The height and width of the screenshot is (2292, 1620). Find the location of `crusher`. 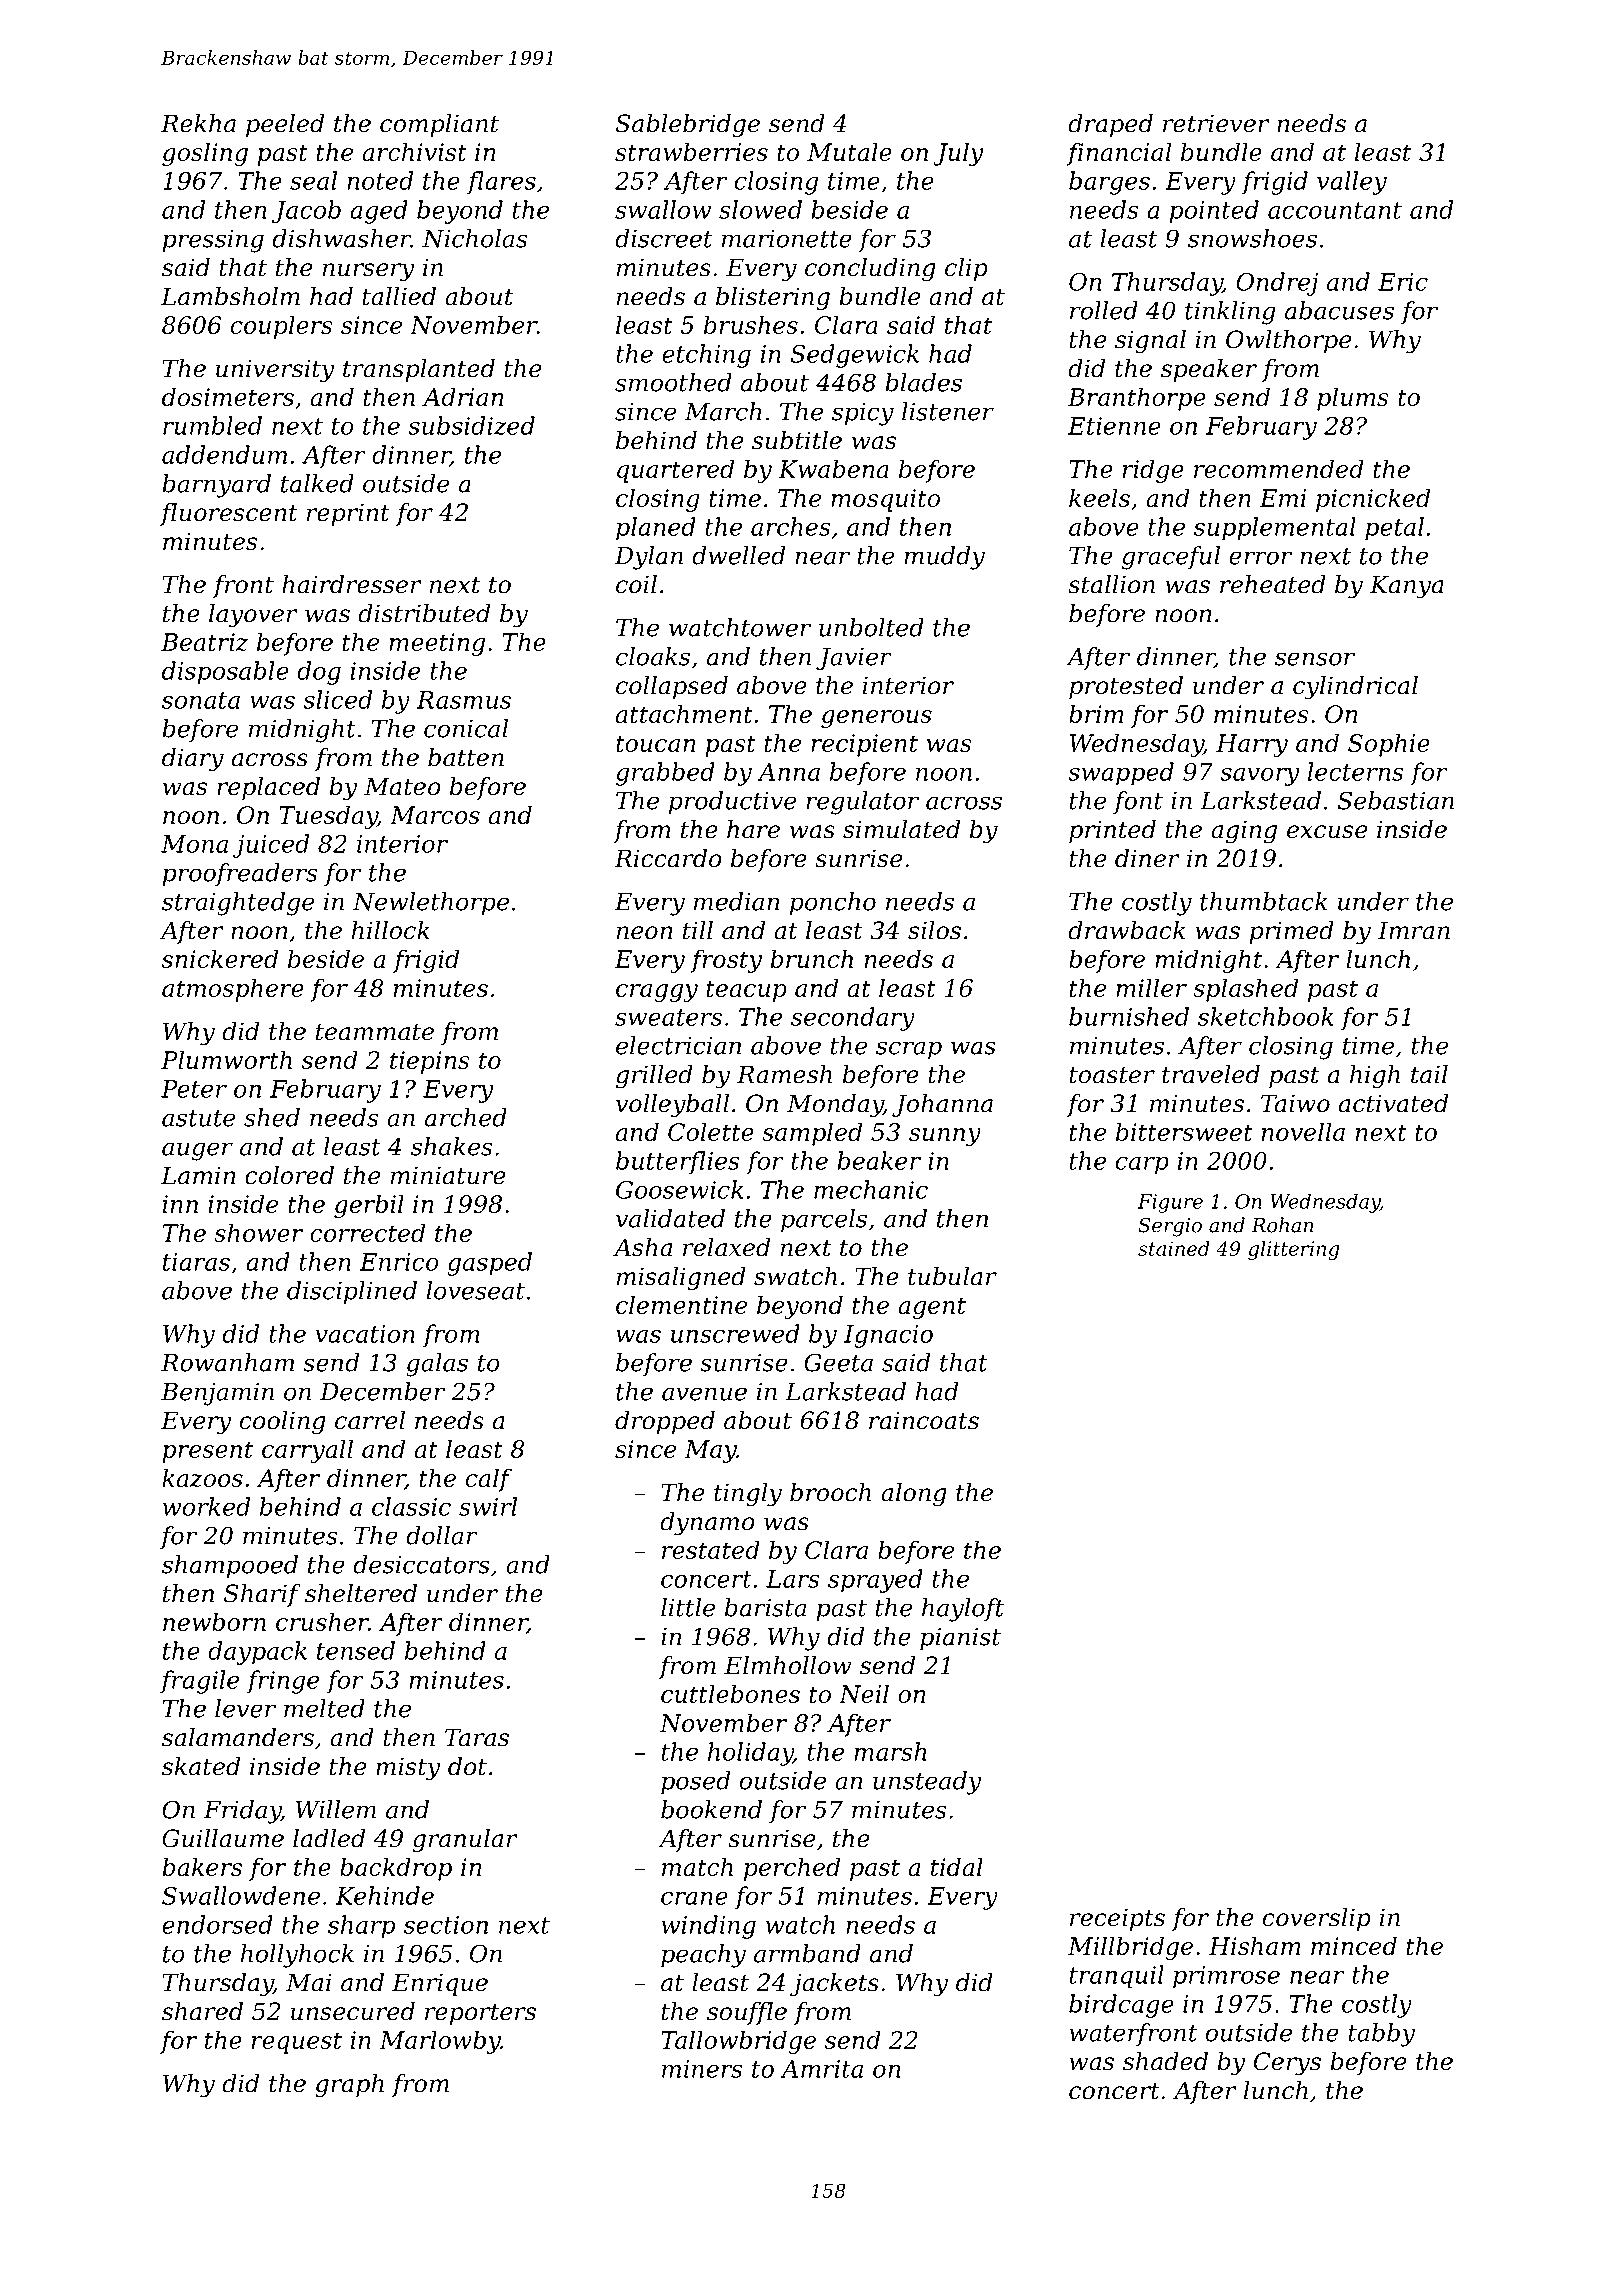

crusher is located at coordinates (322, 1621).
